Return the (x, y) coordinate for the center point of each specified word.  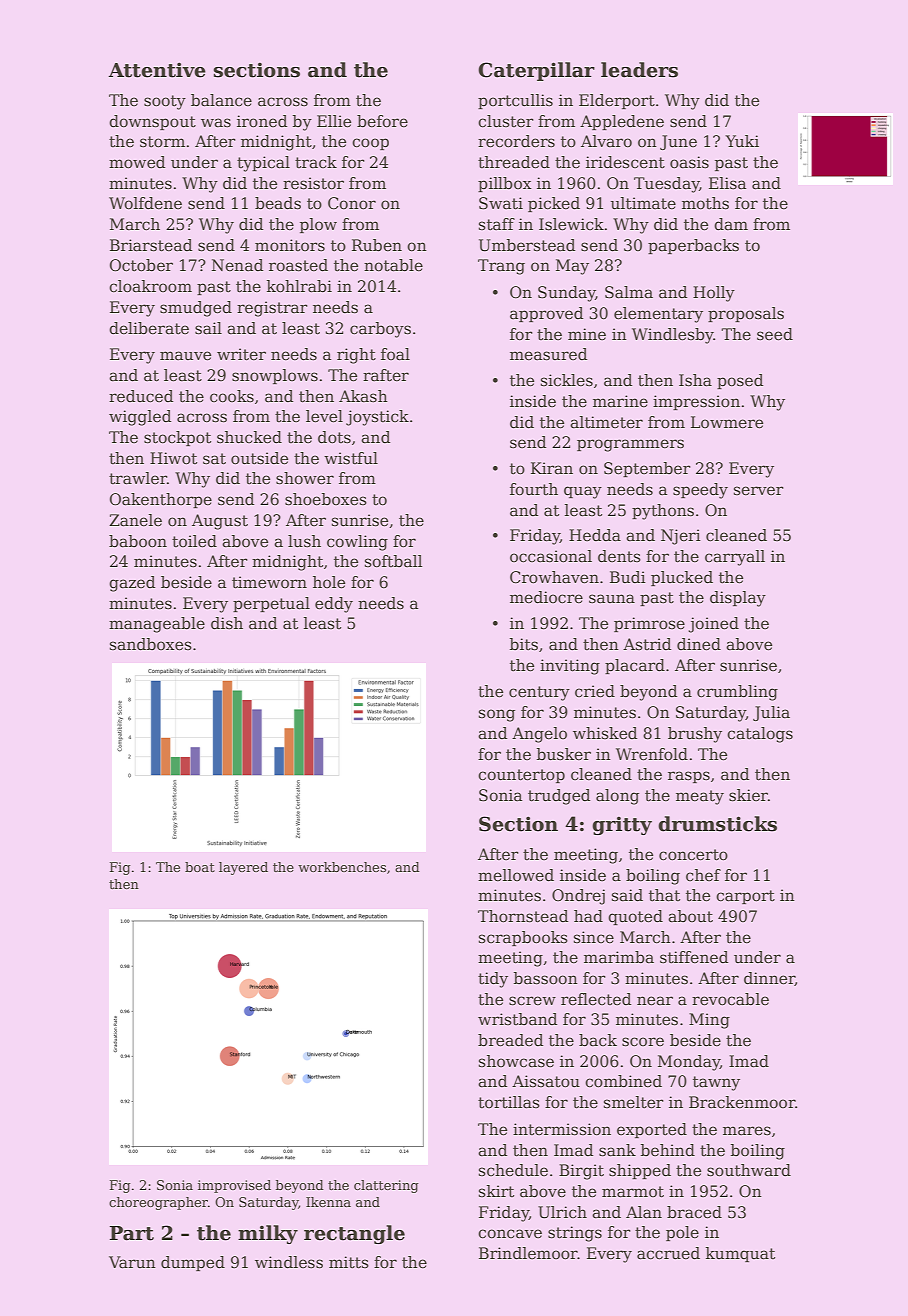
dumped (193, 1263)
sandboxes (151, 644)
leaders (639, 70)
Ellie (334, 121)
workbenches (342, 867)
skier (748, 795)
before (382, 121)
